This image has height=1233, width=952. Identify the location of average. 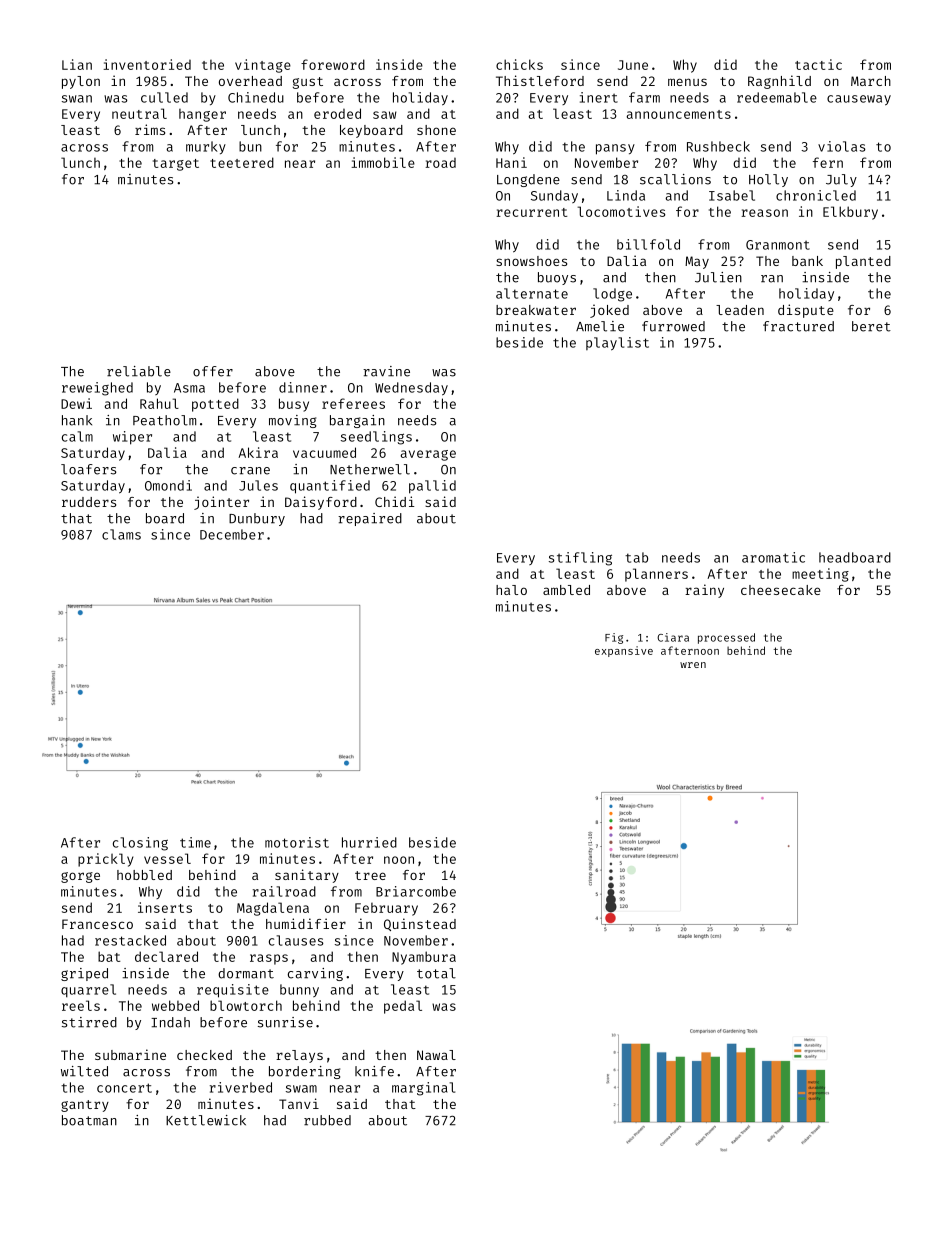
(428, 455).
